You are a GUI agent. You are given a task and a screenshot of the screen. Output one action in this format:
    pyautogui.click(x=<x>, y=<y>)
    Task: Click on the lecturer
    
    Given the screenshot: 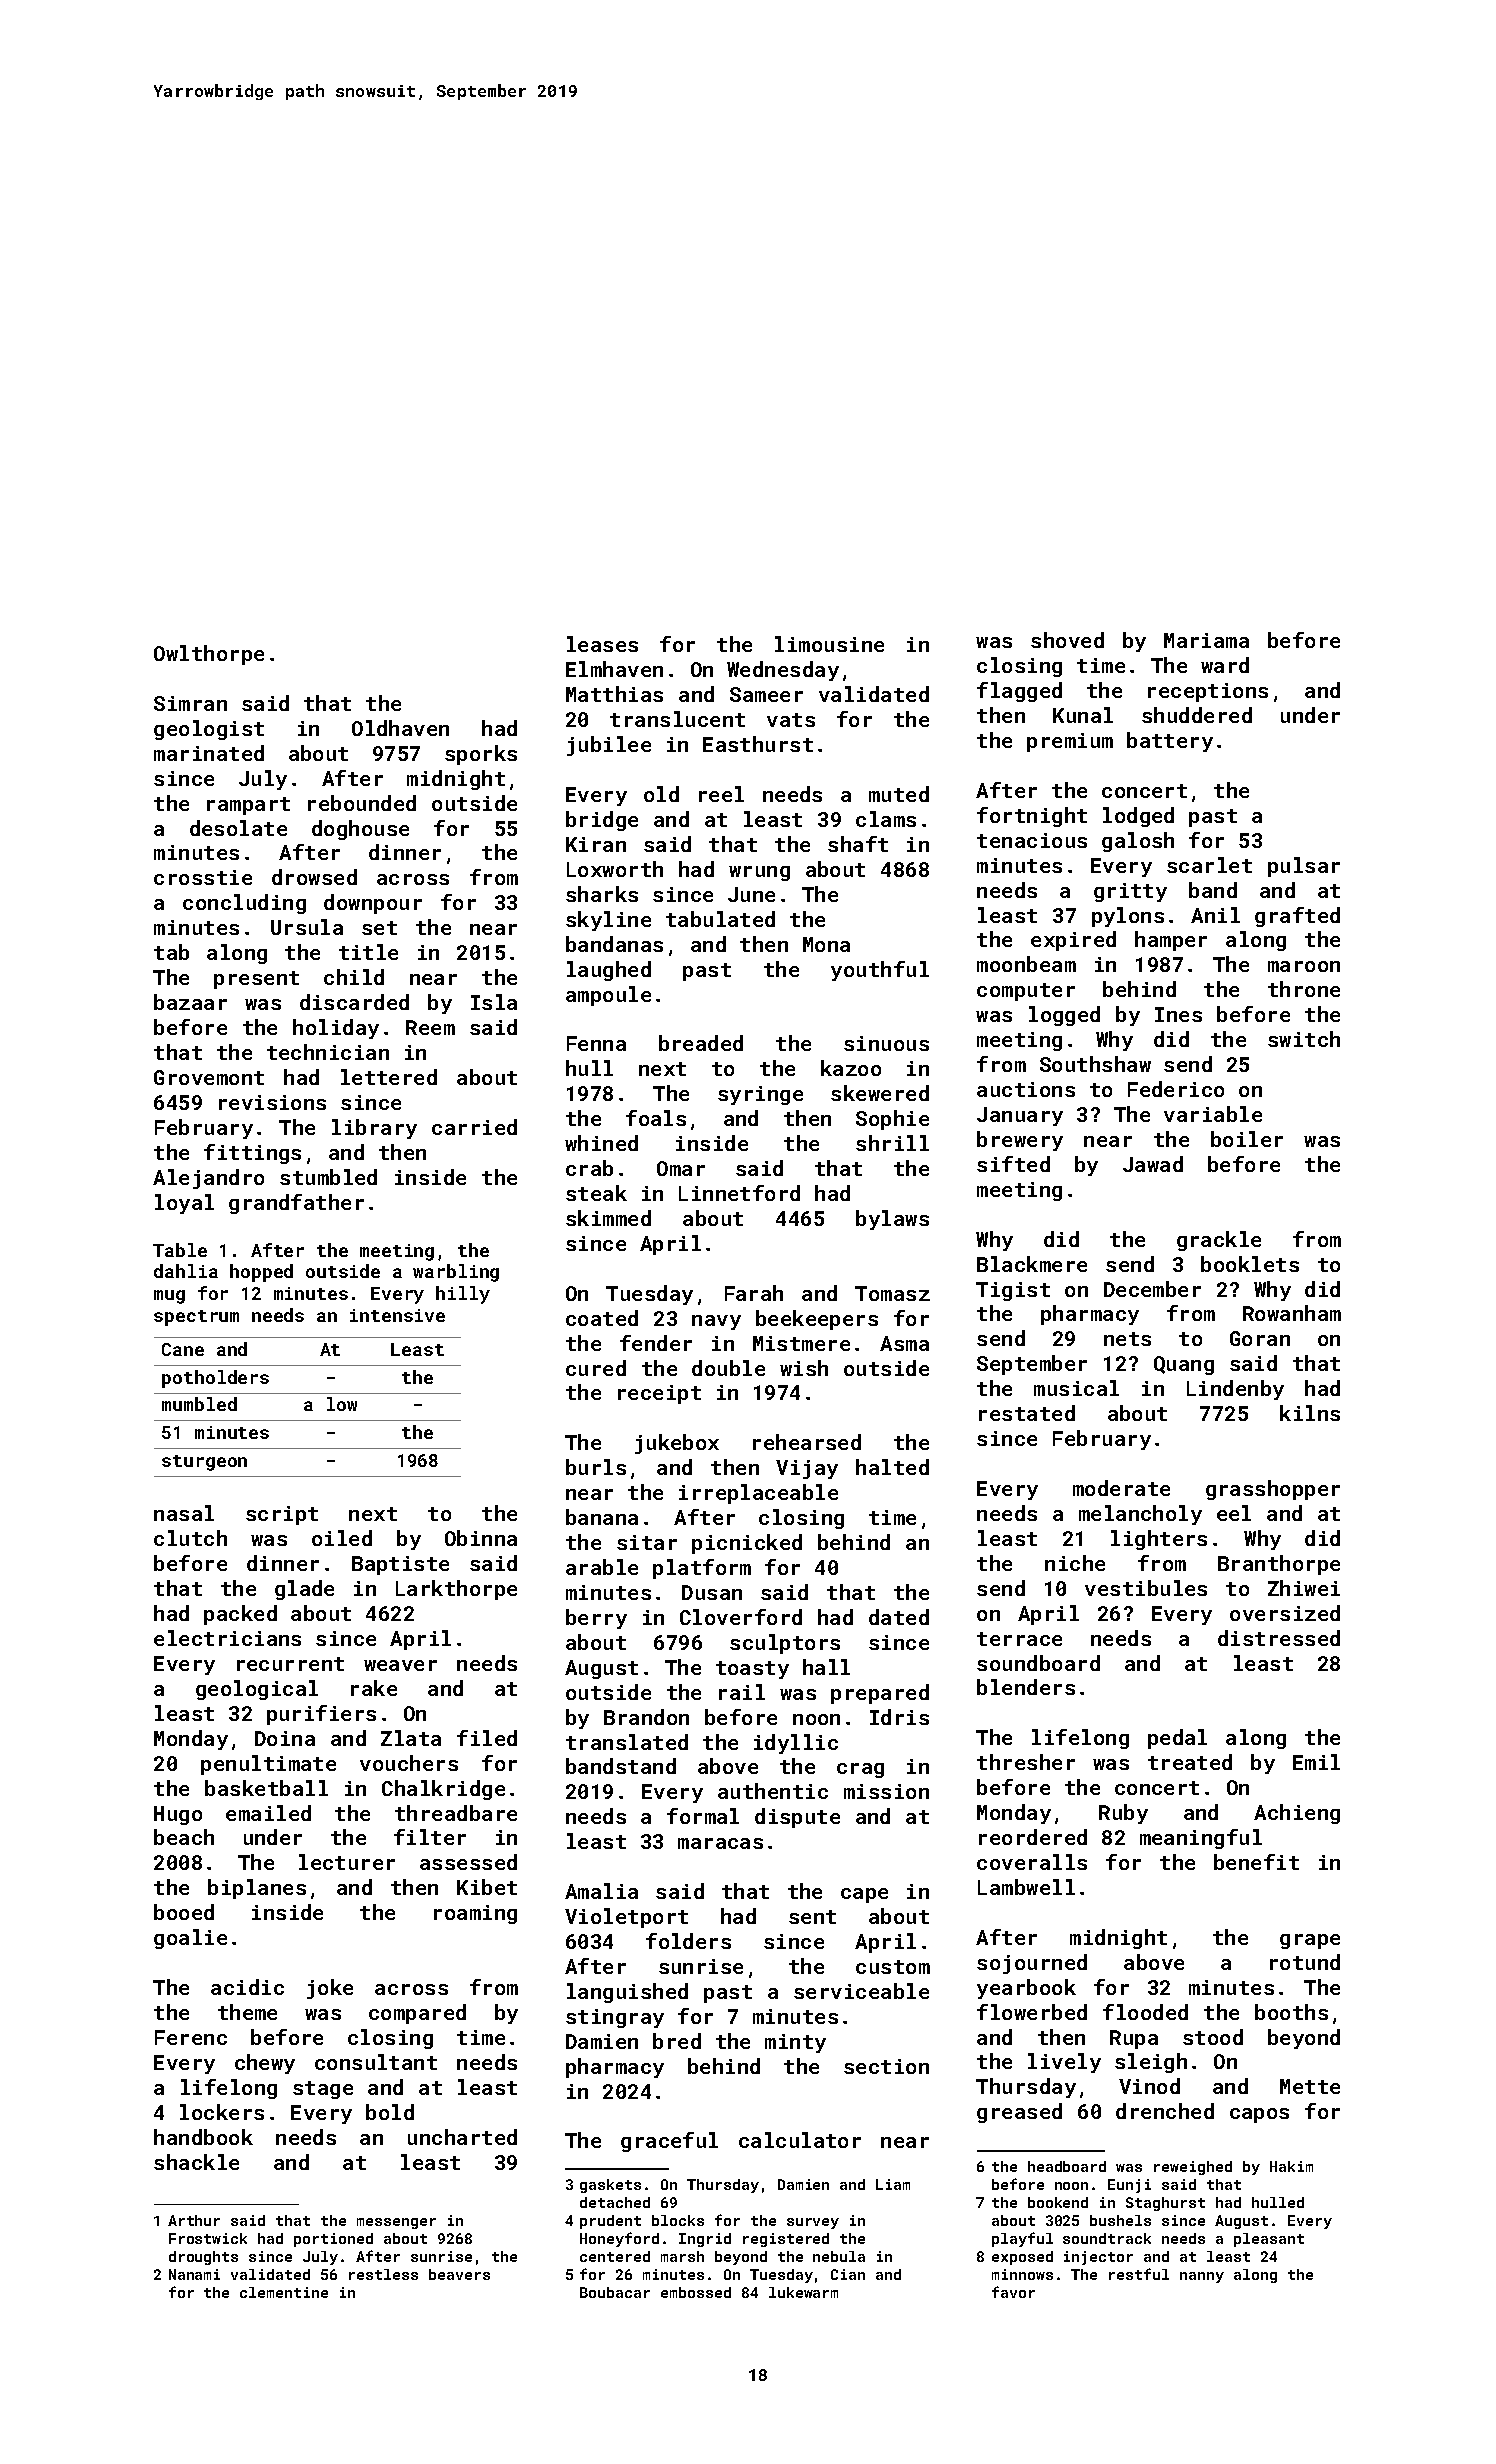 What is the action you would take?
    pyautogui.click(x=347, y=1862)
